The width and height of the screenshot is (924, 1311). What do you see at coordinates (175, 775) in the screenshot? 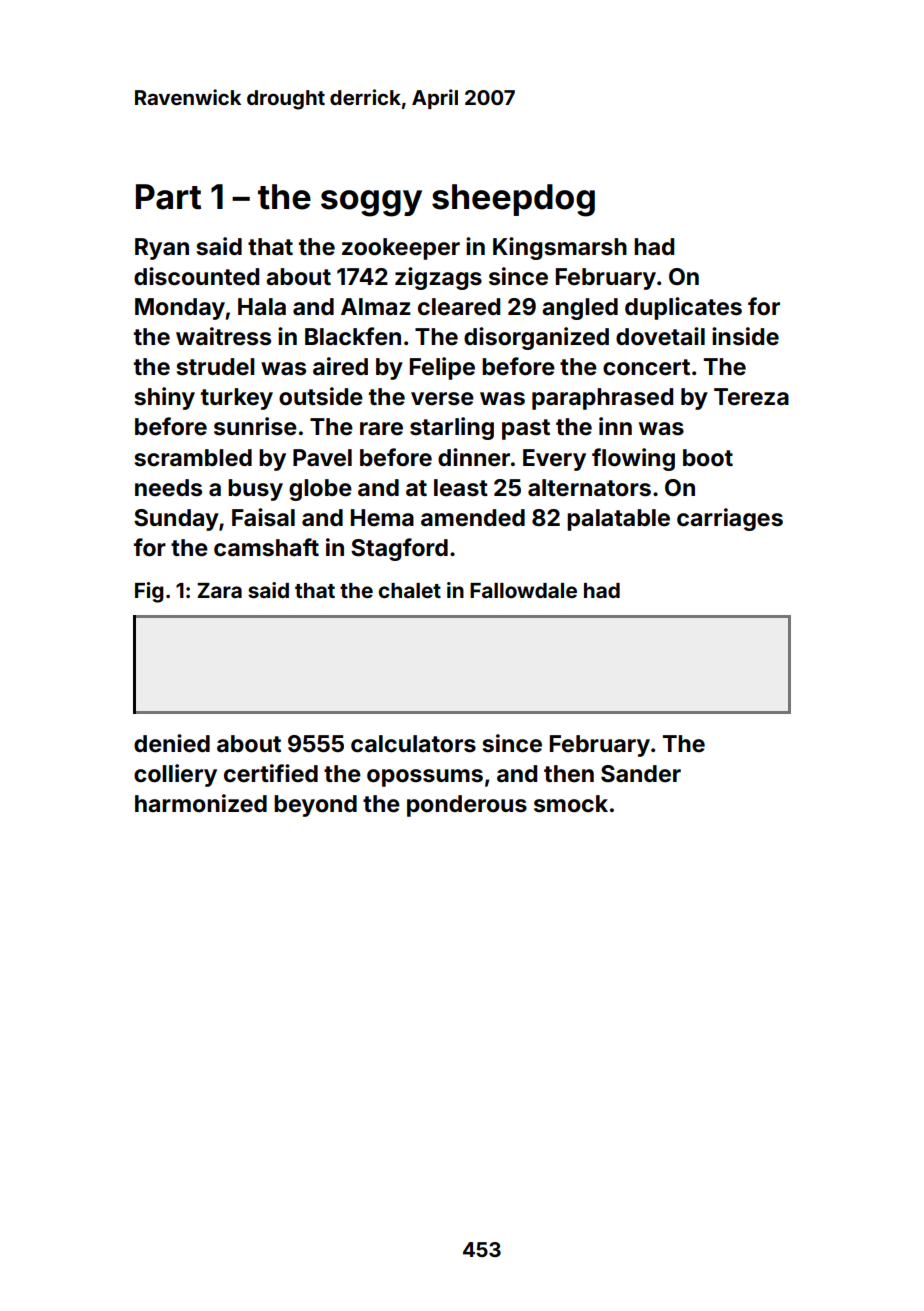
I see `colliery` at bounding box center [175, 775].
